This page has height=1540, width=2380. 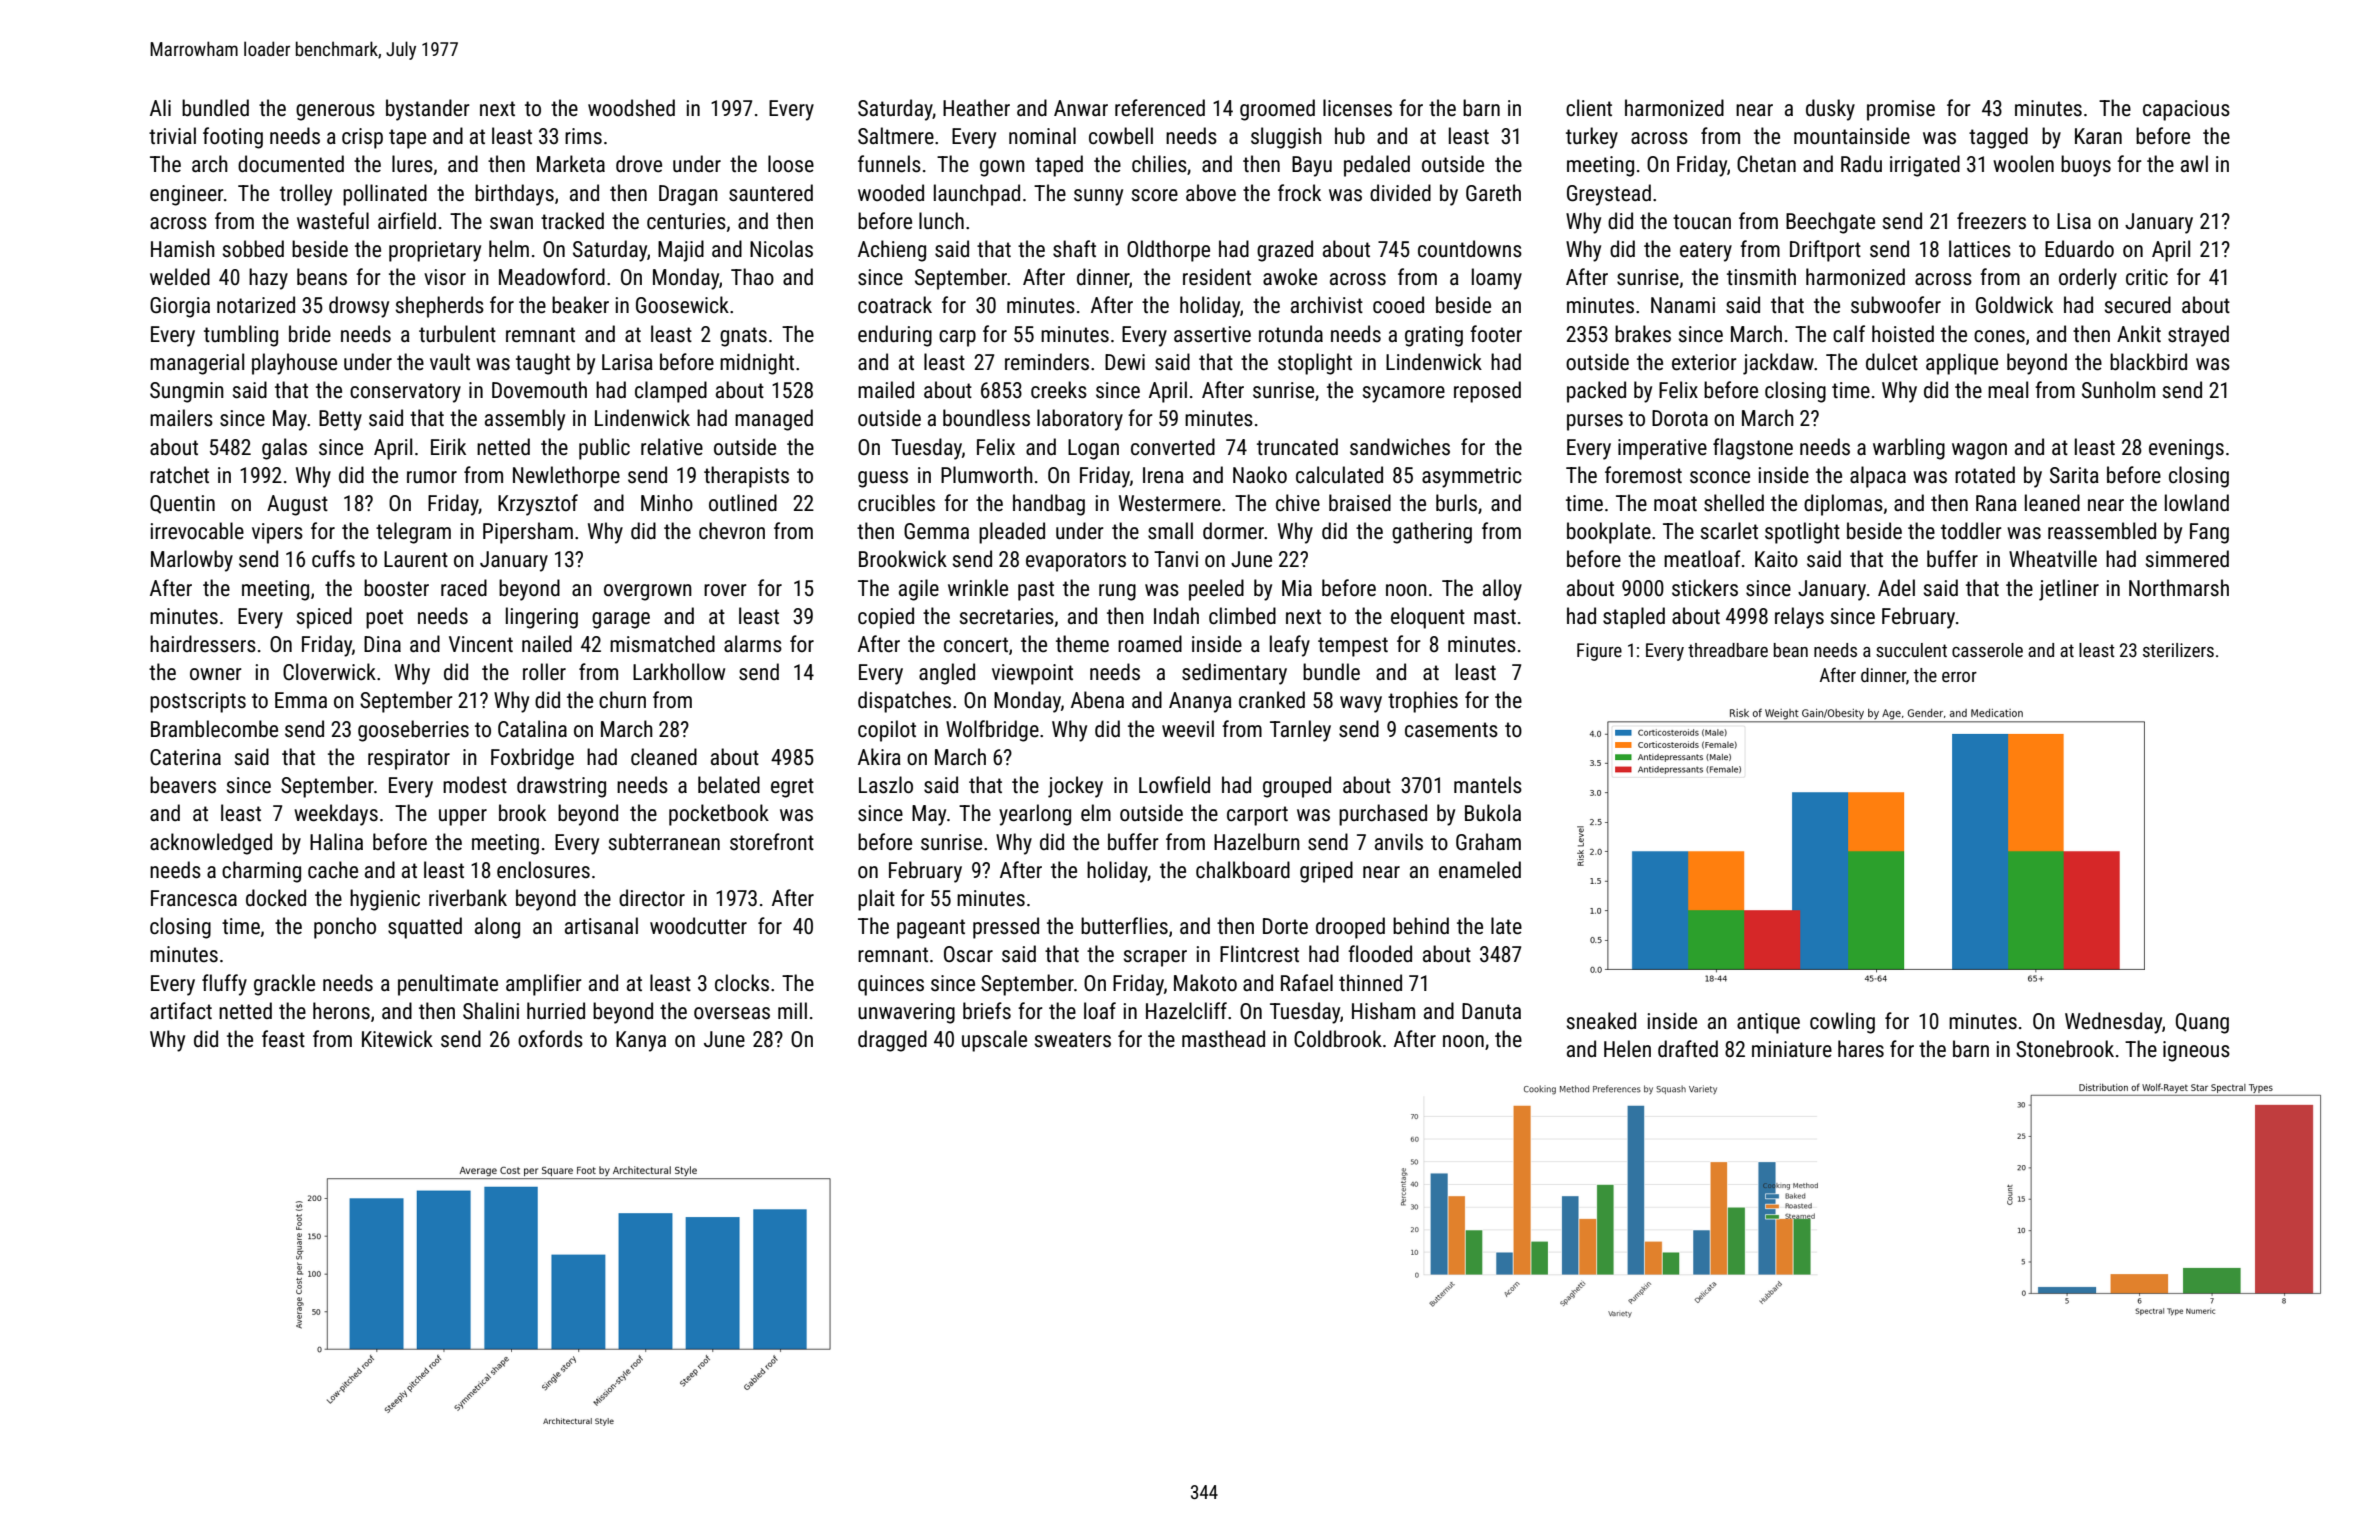 I want to click on artisanal, so click(x=601, y=926).
